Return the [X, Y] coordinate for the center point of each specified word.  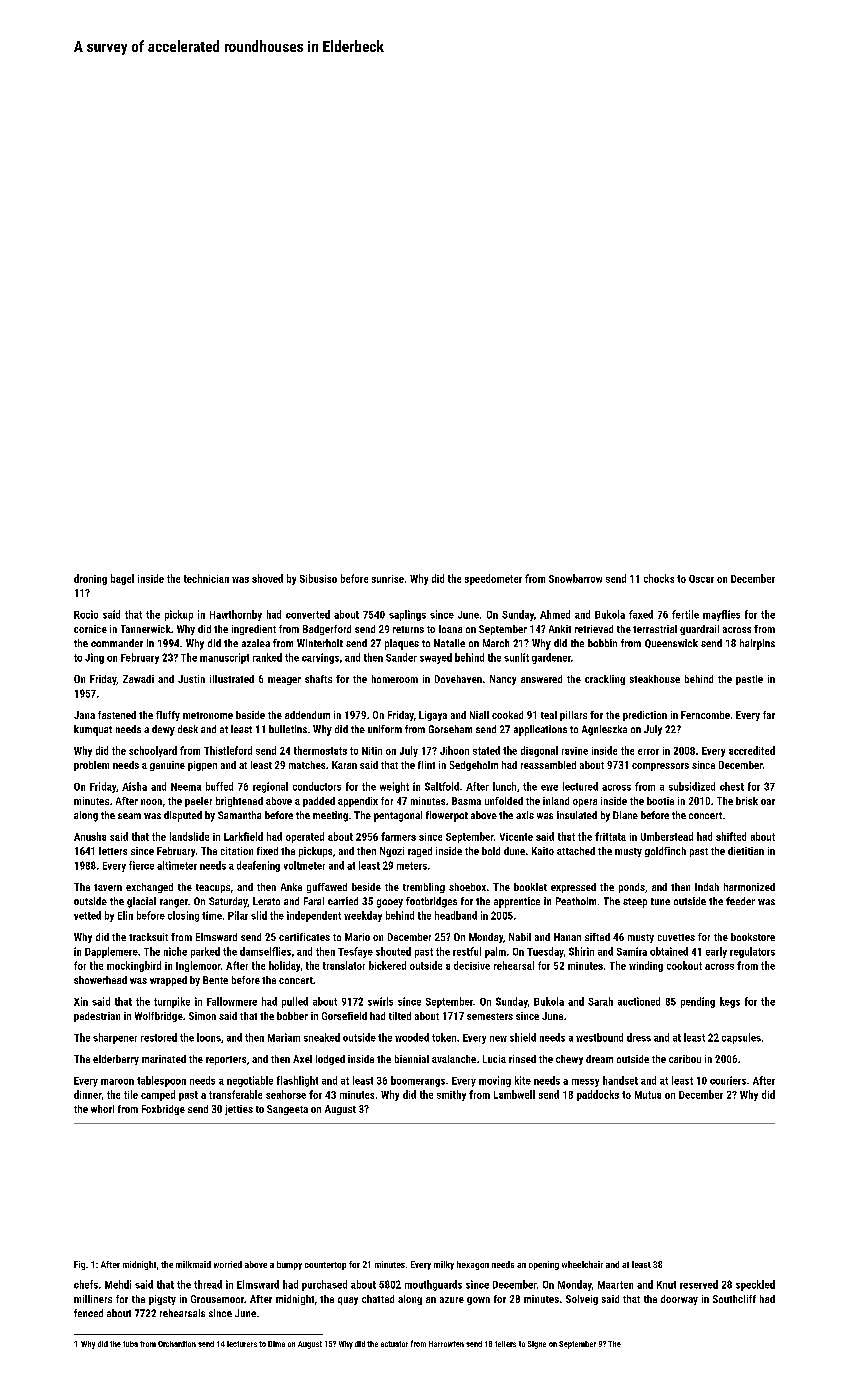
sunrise [388, 579]
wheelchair [582, 1264]
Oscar [701, 579]
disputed [183, 816]
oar [768, 802]
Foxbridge [163, 1110]
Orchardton [177, 1344]
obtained [669, 951]
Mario [357, 937]
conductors [317, 786]
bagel [122, 579]
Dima [276, 1344]
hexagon [473, 1265]
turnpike [172, 1002]
